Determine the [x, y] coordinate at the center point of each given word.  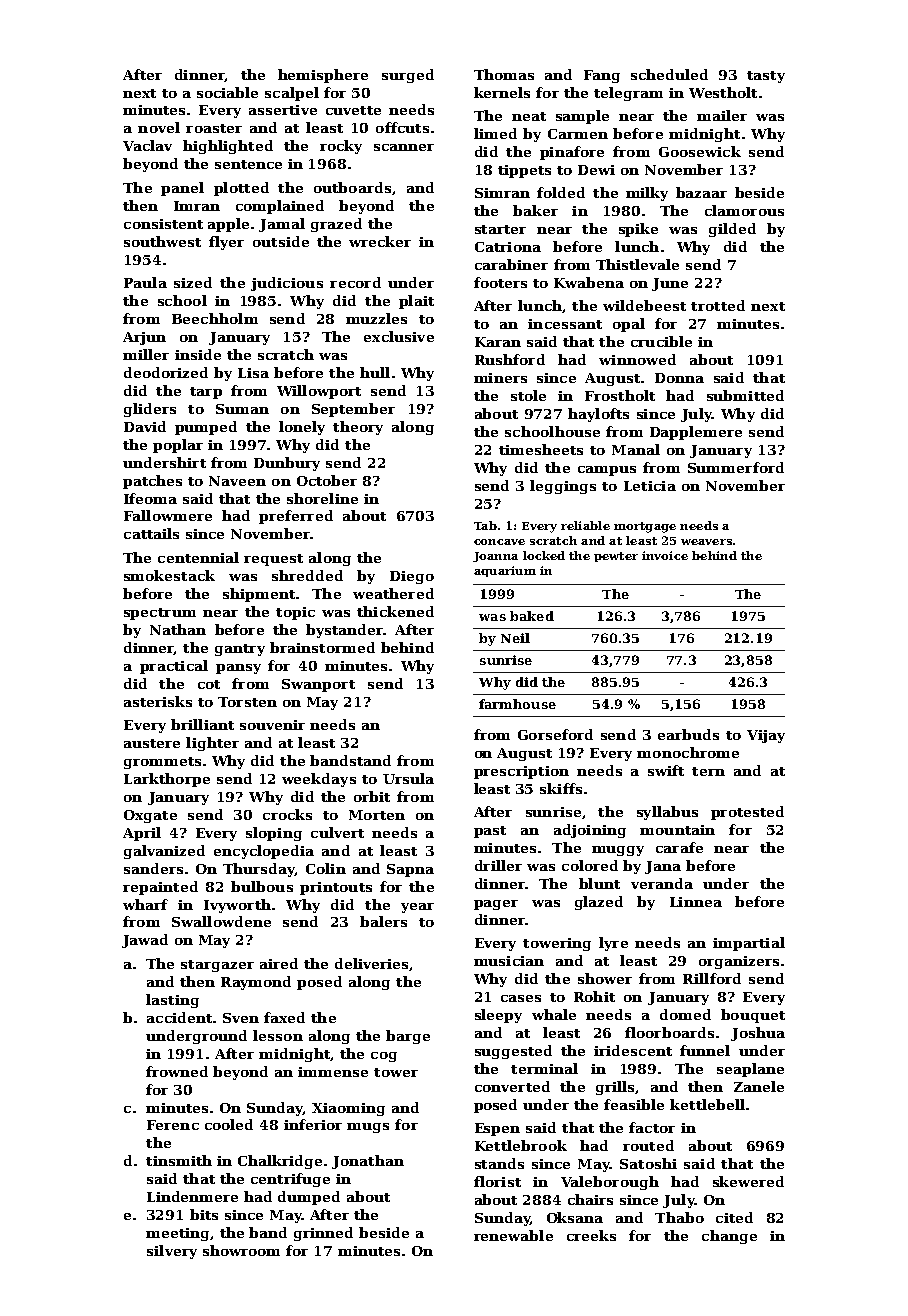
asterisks [158, 701]
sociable [227, 92]
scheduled [669, 74]
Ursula [408, 778]
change [729, 1237]
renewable [513, 1235]
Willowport [319, 392]
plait [416, 302]
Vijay [766, 736]
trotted [718, 305]
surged [408, 76]
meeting [177, 1234]
